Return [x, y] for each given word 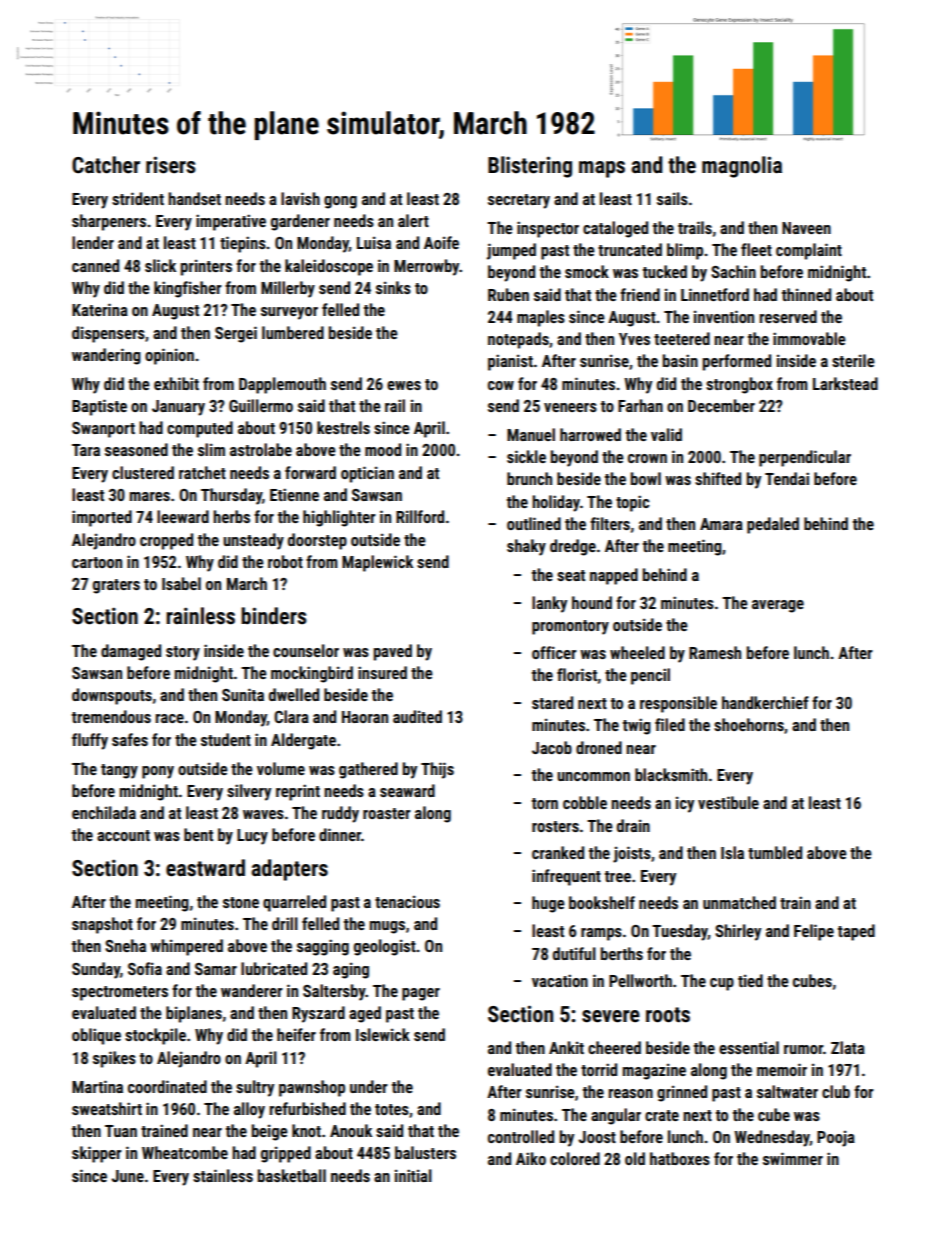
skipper [97, 1154]
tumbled [775, 852]
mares [150, 496]
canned [95, 265]
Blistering [530, 167]
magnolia [742, 167]
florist [577, 674]
